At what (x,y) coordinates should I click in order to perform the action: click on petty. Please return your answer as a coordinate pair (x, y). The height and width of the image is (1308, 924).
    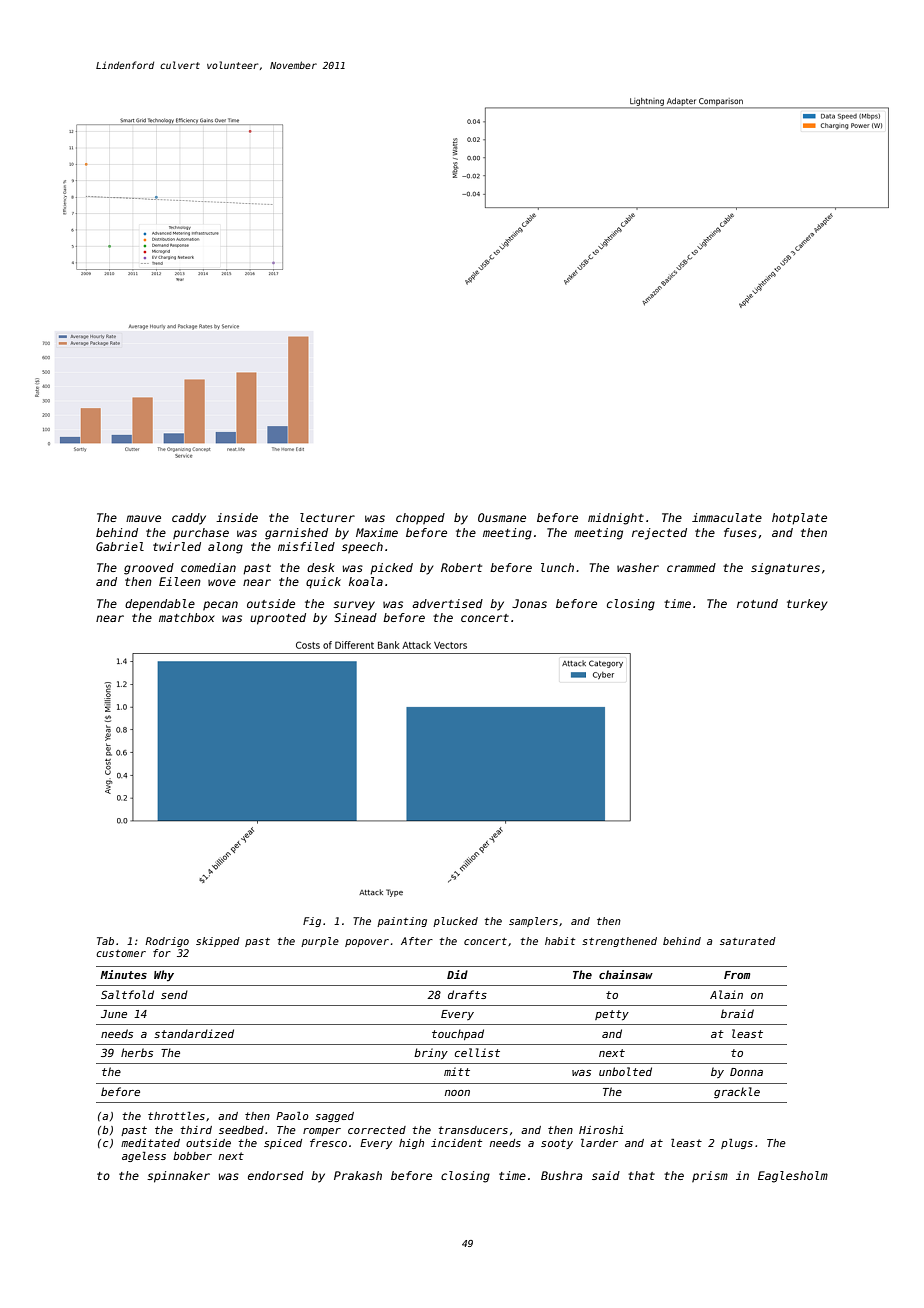
    Looking at the image, I should click on (612, 1015).
